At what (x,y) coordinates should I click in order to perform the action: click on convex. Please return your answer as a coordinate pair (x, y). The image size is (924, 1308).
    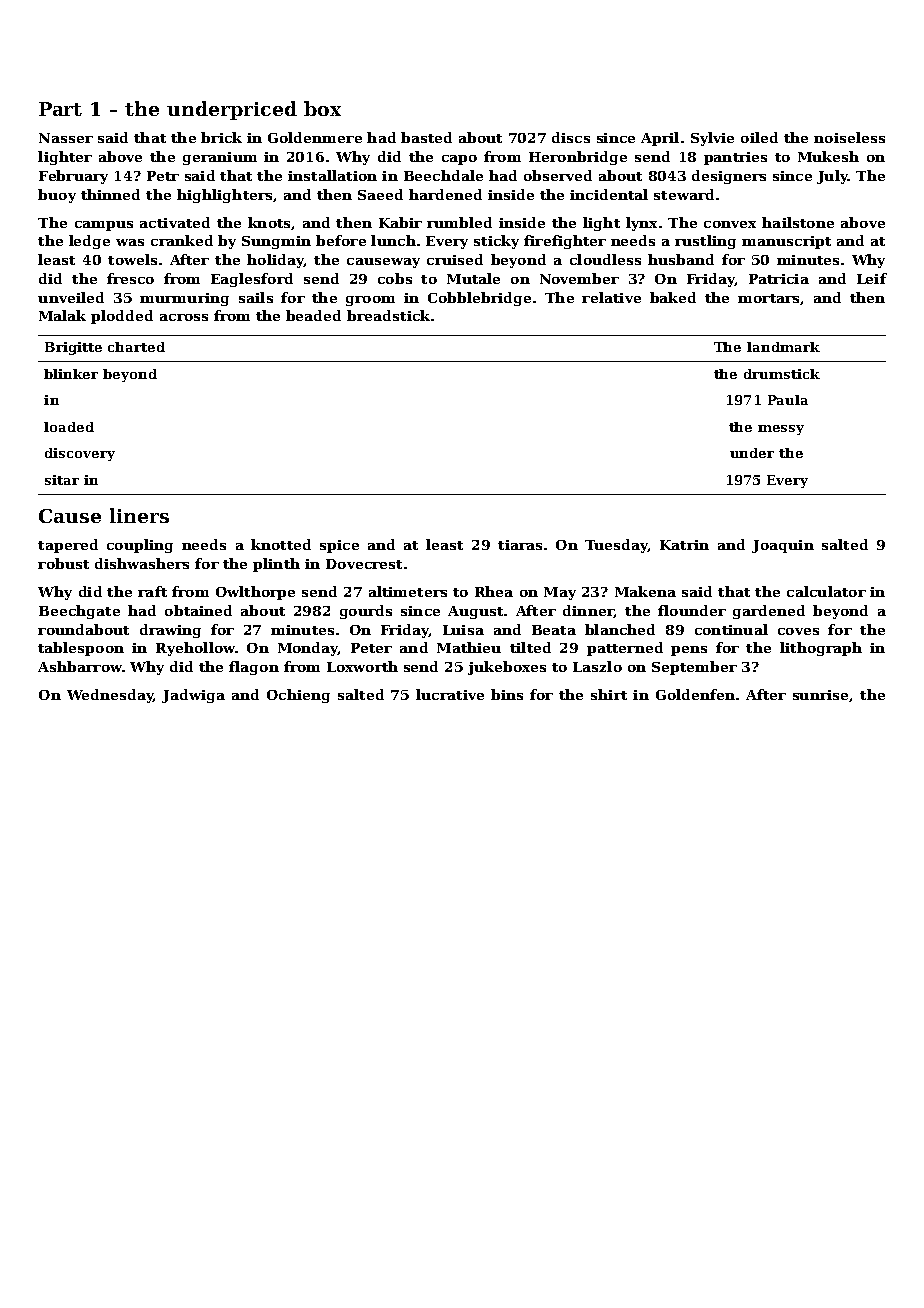
    Looking at the image, I should click on (730, 224).
